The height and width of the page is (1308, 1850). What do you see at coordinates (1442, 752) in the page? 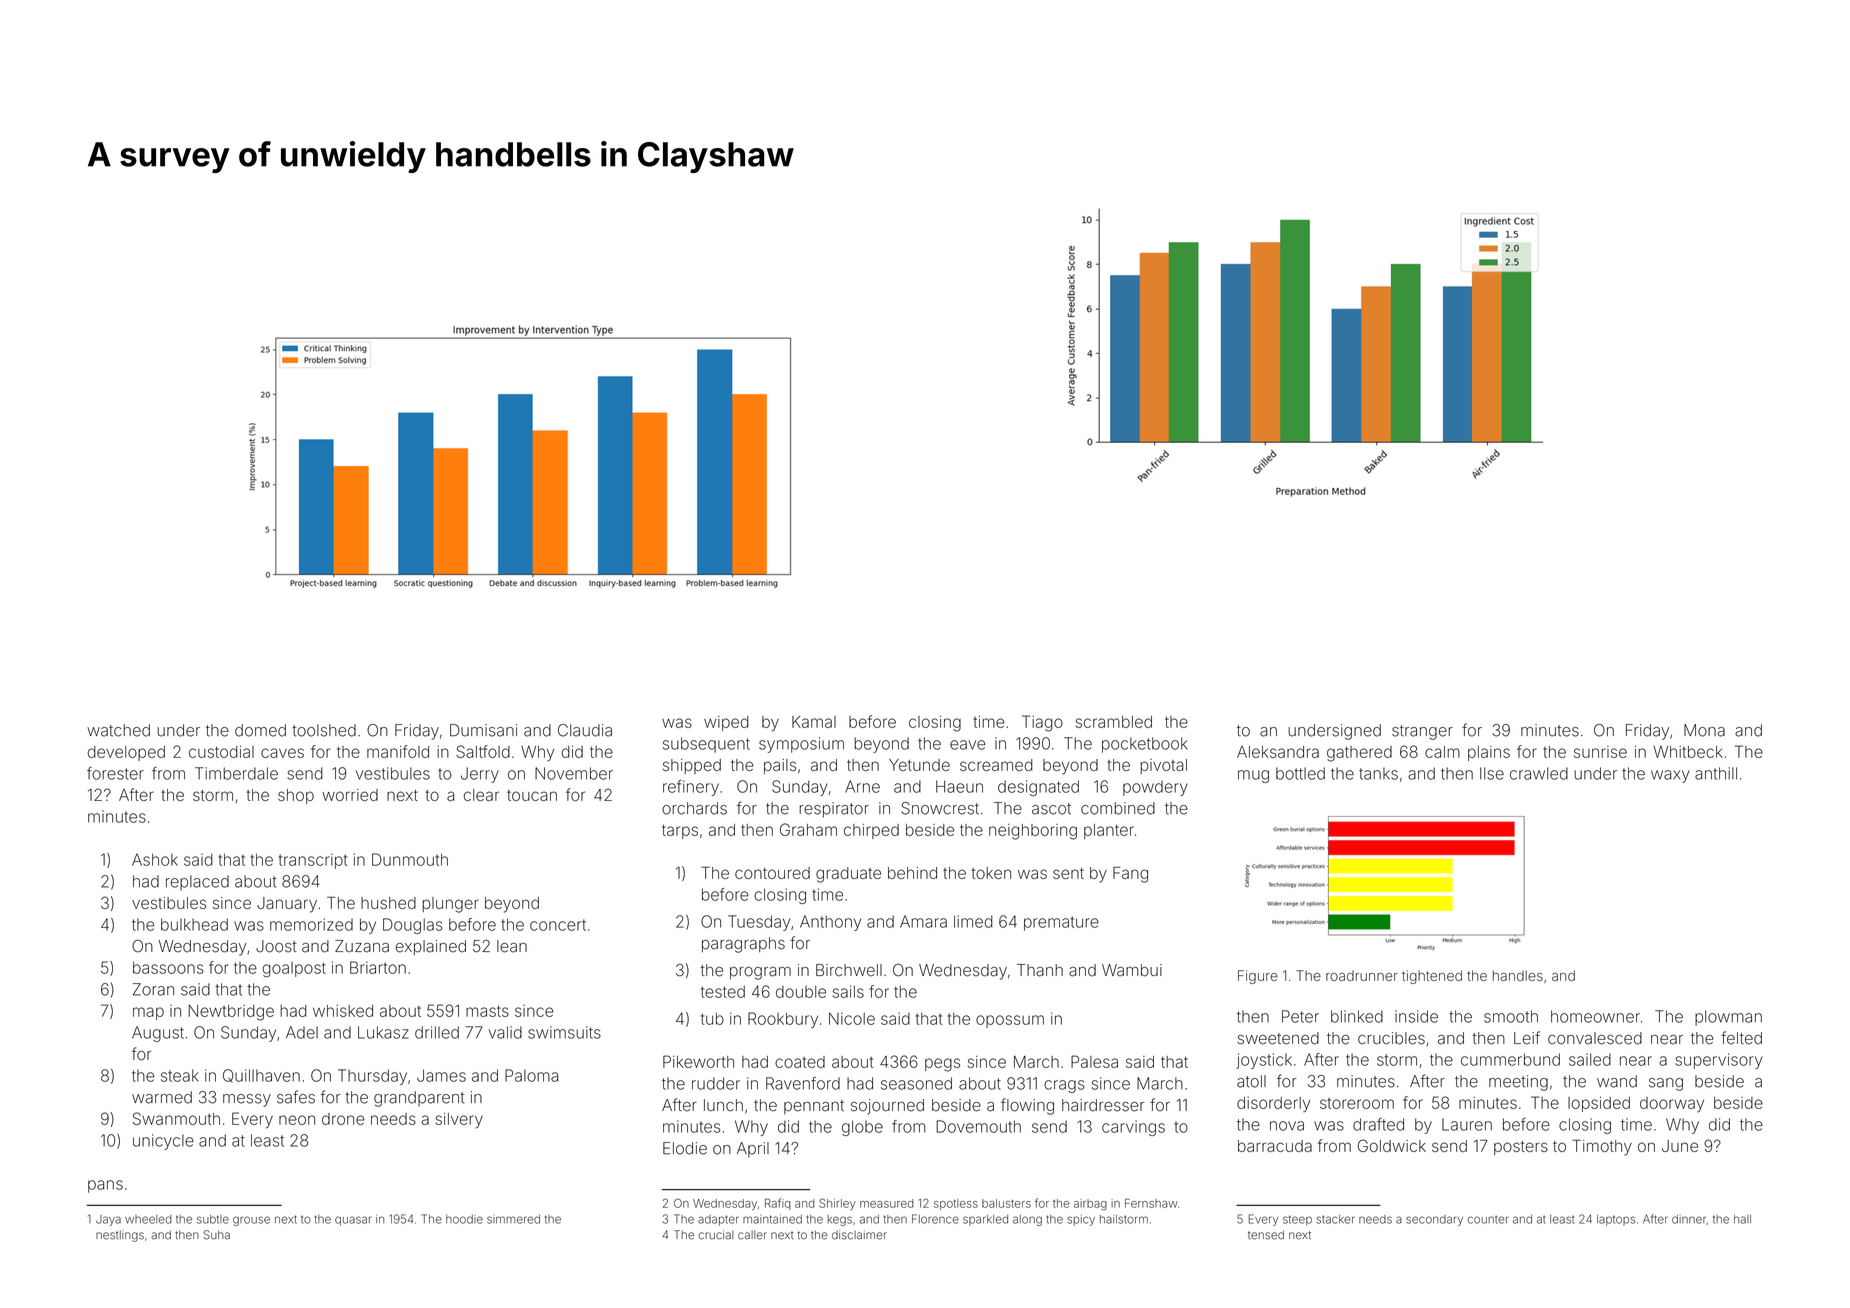
I see `calm` at bounding box center [1442, 752].
